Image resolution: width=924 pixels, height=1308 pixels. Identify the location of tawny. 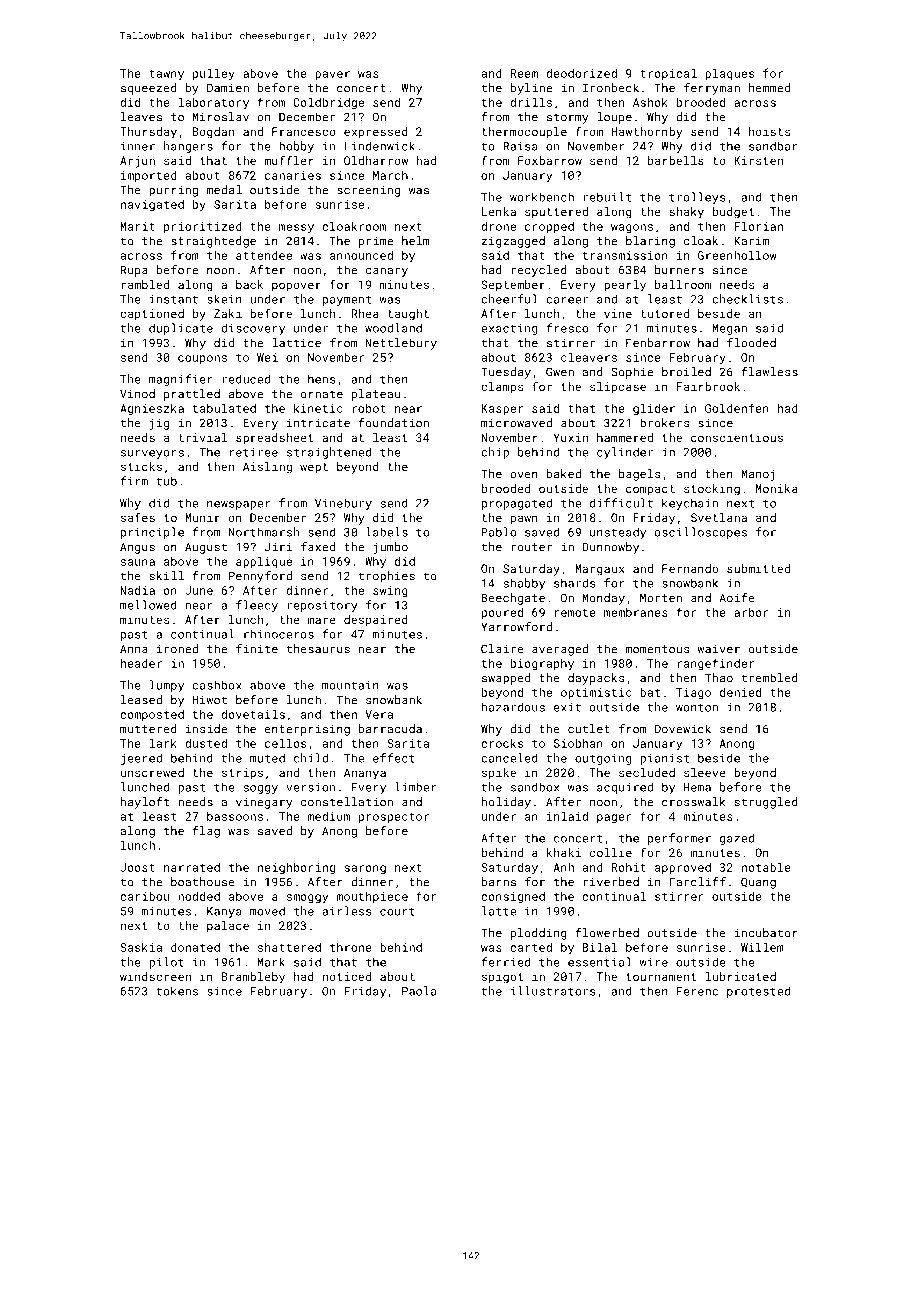
(166, 75).
